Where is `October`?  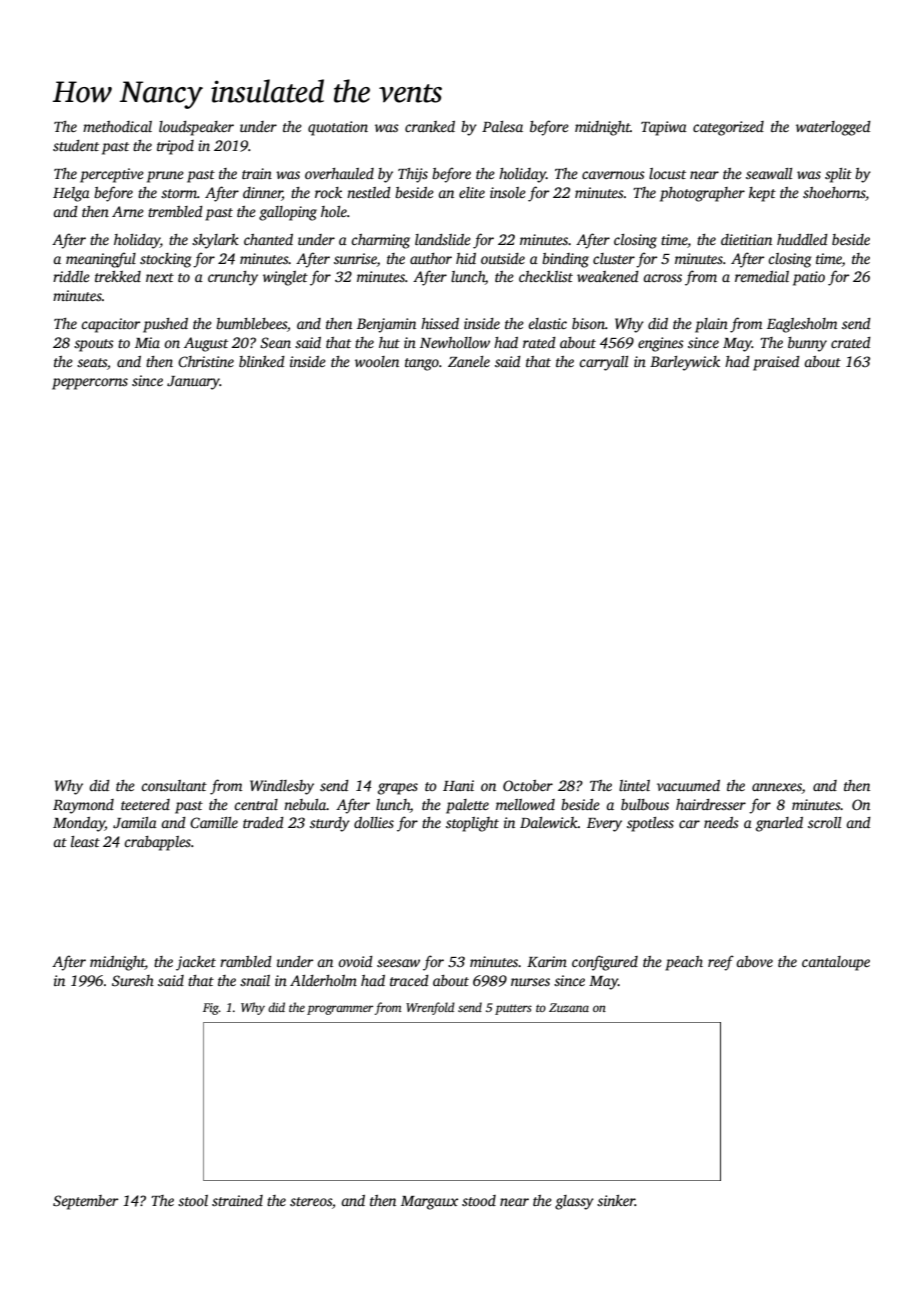
October is located at coordinates (528, 785).
